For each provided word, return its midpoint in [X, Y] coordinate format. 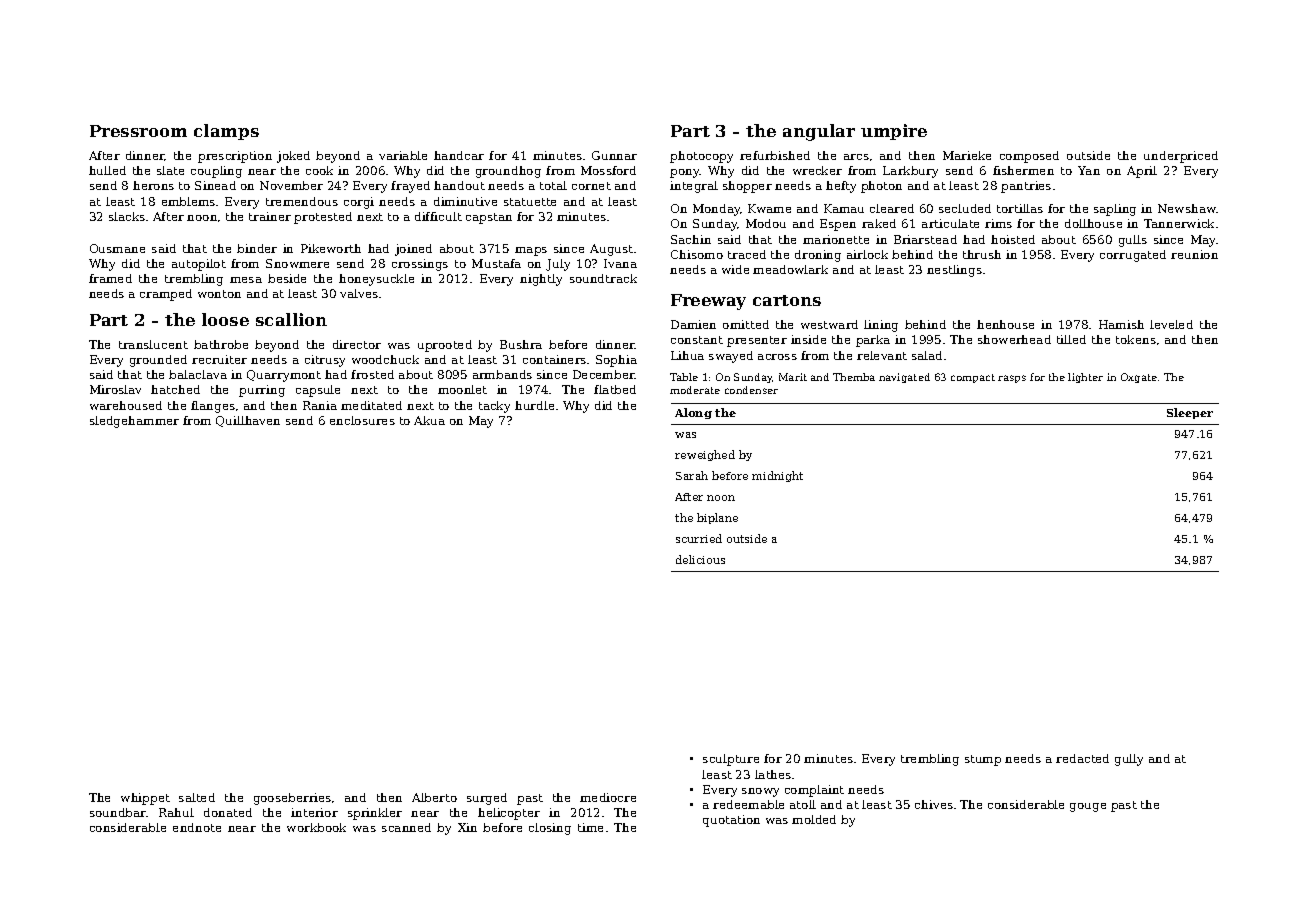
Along [693, 413]
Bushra [521, 344]
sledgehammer [134, 422]
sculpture [731, 760]
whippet [145, 799]
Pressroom [138, 131]
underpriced [1181, 157]
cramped [166, 295]
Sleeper [1190, 413]
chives [934, 804]
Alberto [434, 797]
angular [819, 132]
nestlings [954, 271]
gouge [1088, 807]
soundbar [118, 812]
